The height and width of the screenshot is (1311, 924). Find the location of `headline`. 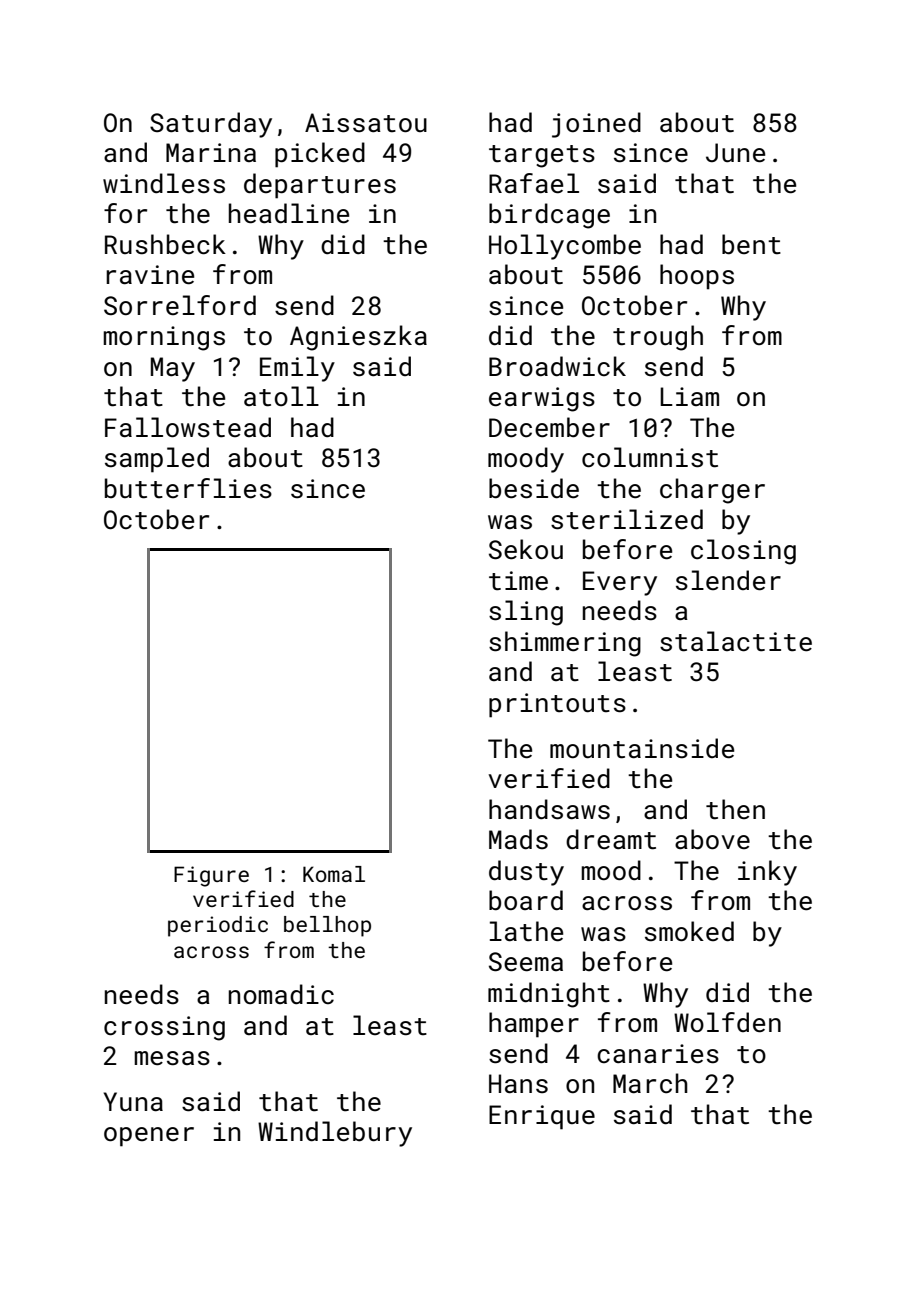

headline is located at coordinates (289, 213).
